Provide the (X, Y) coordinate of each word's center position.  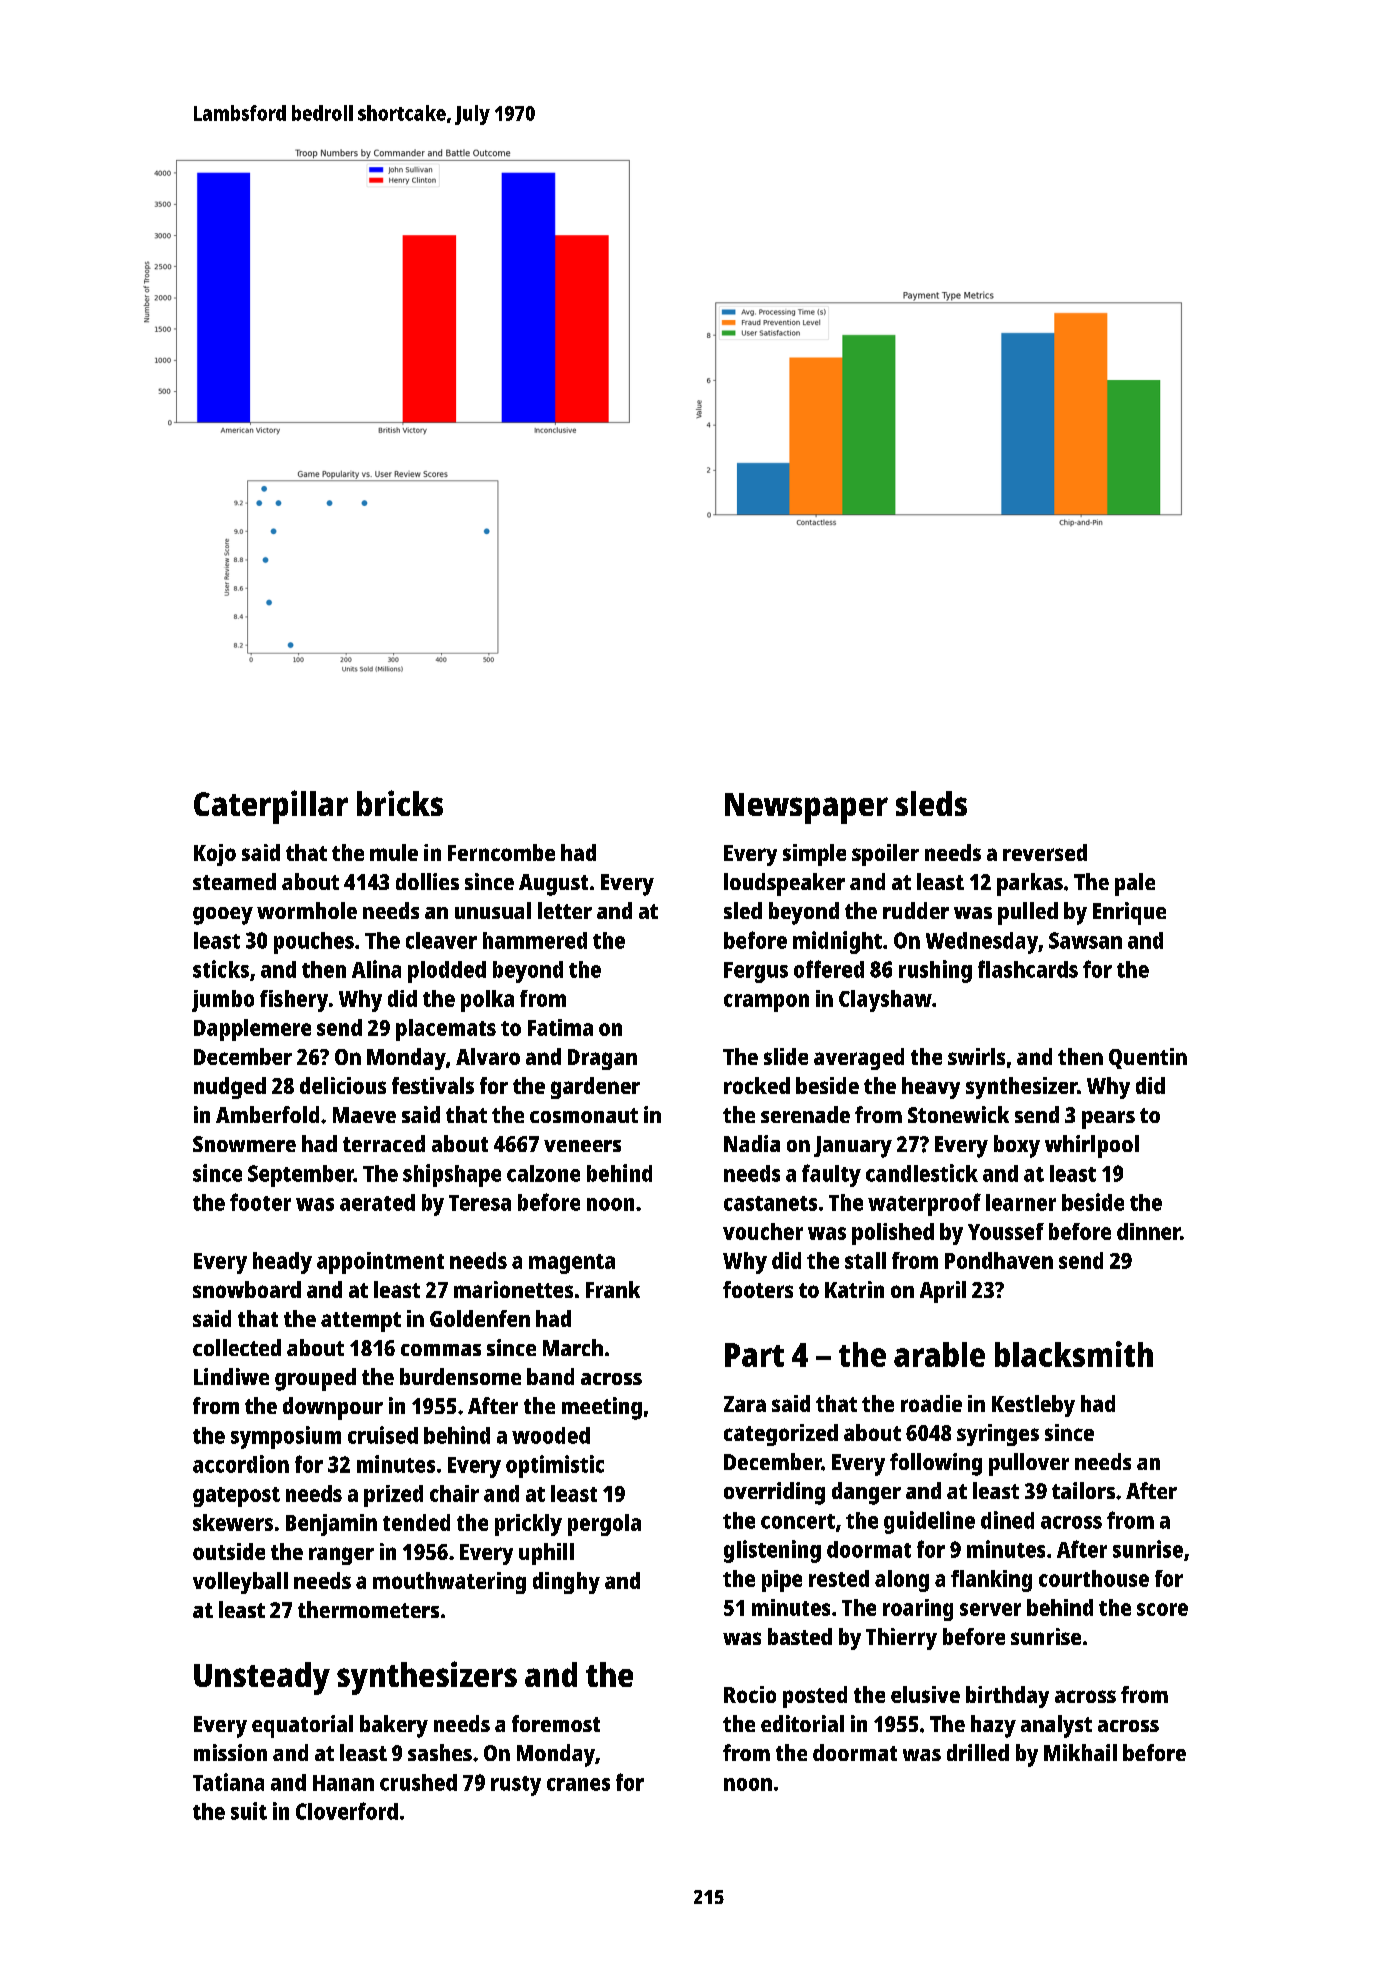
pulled (1028, 913)
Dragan (602, 1059)
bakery (394, 1726)
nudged (230, 1088)
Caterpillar (271, 807)
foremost (556, 1723)
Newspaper (806, 808)
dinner (1148, 1231)
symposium (286, 1437)
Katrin (854, 1289)
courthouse (1094, 1578)
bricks (400, 803)
